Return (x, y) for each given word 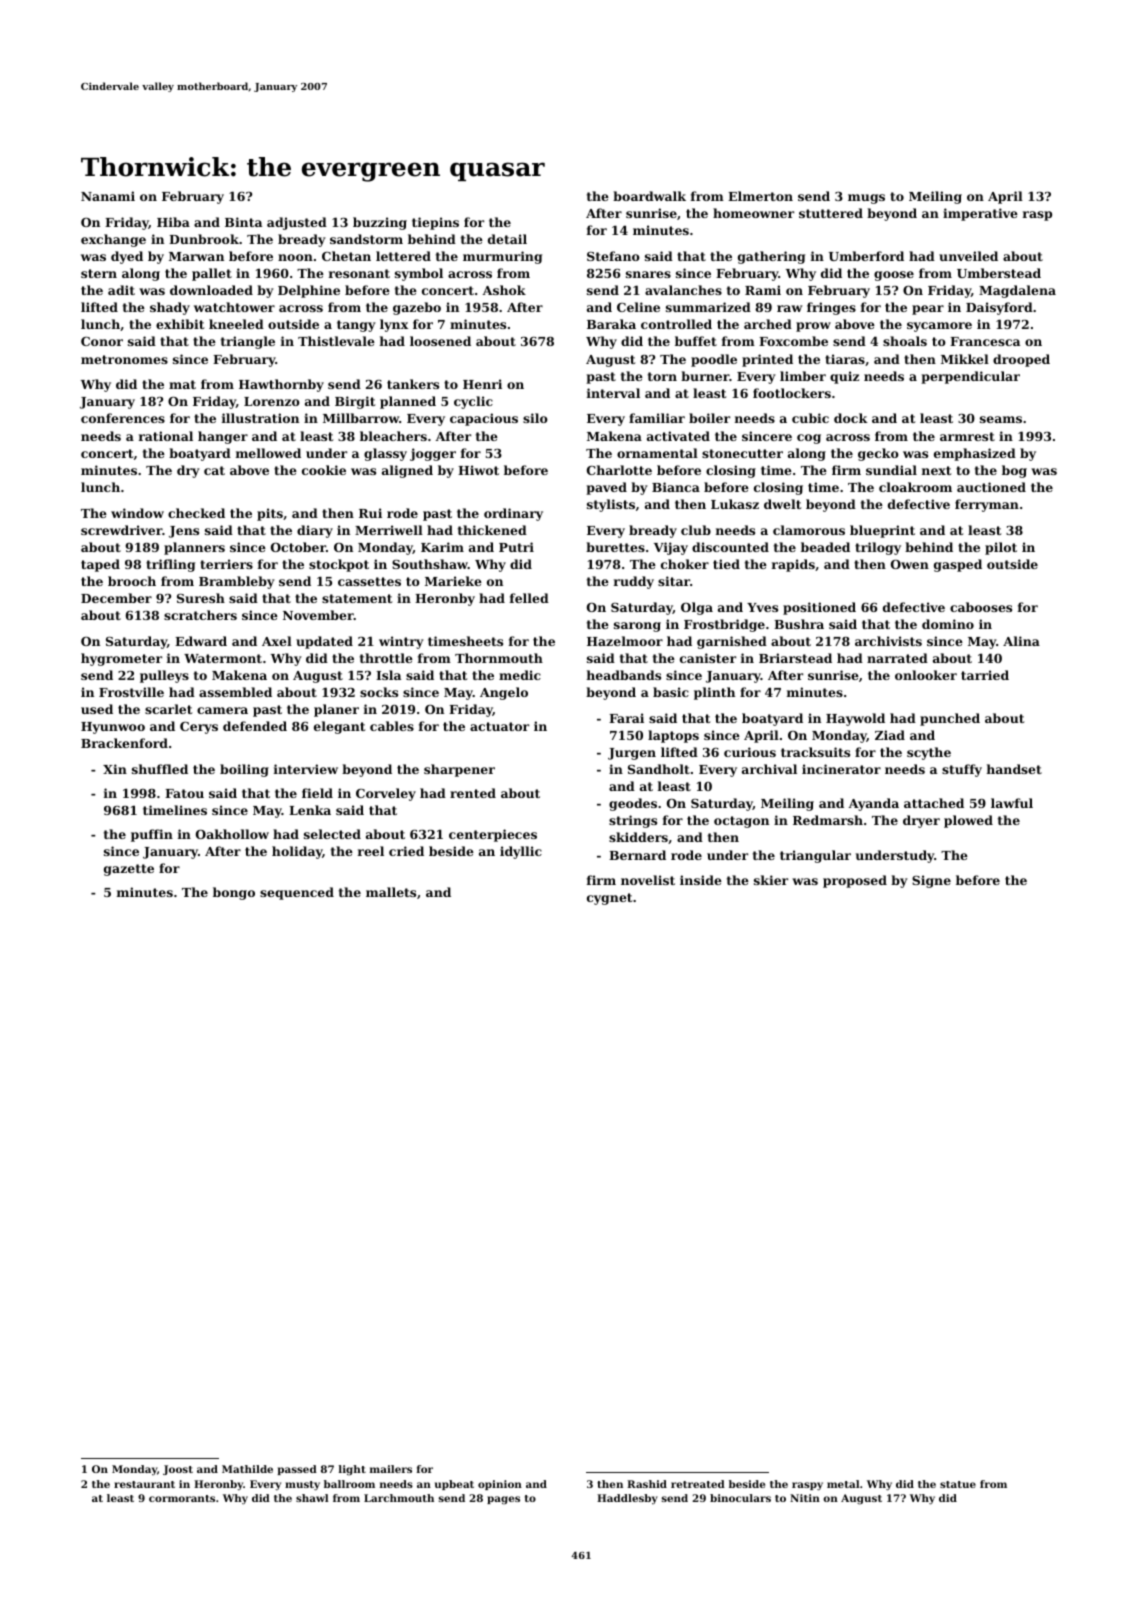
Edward (201, 641)
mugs (866, 199)
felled (529, 598)
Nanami (108, 196)
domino (948, 624)
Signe (931, 881)
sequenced (297, 893)
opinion (500, 1485)
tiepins (435, 223)
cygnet (609, 899)
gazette (129, 870)
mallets (391, 892)
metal (843, 1484)
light (352, 1470)
